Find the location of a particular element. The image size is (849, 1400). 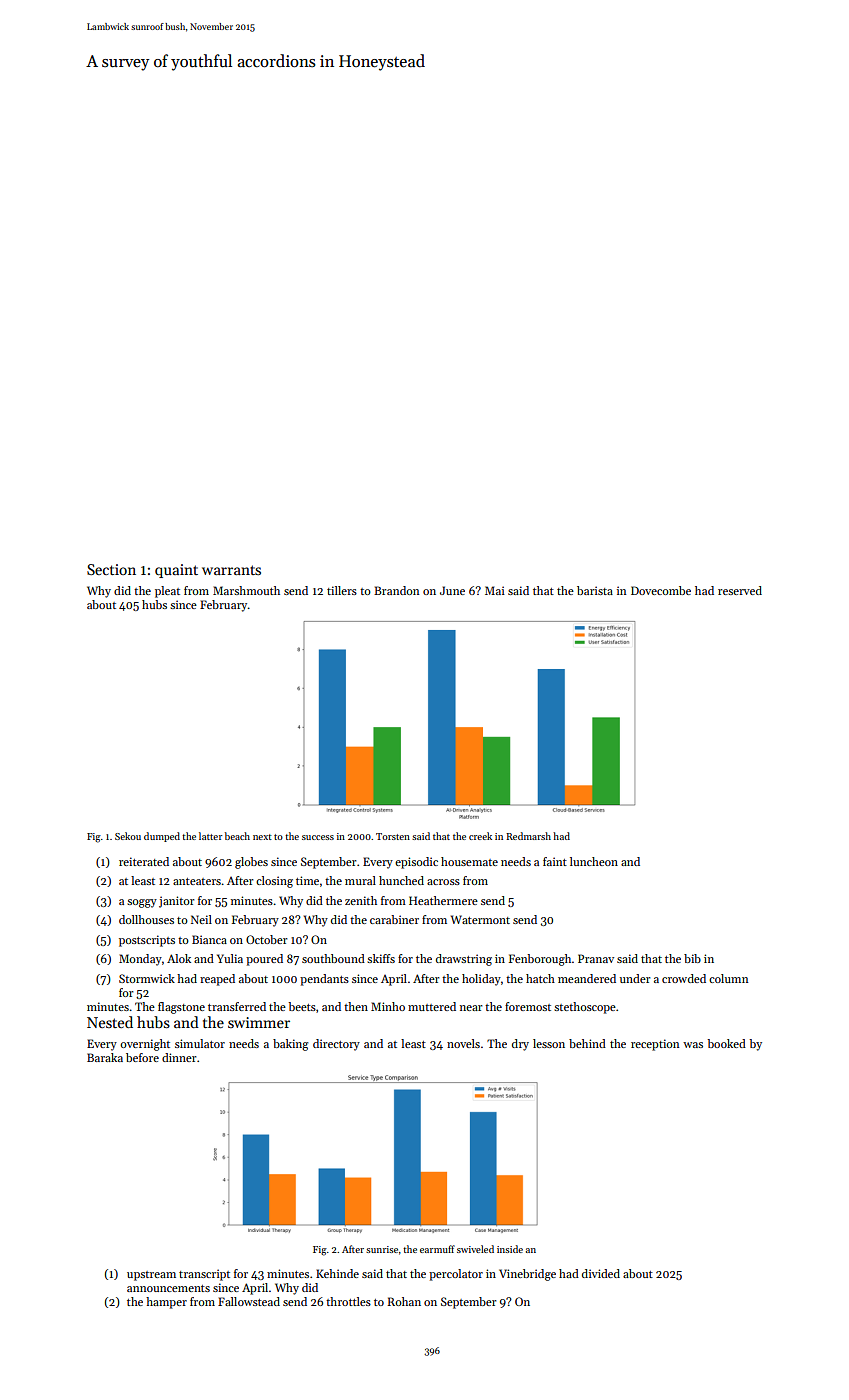

directory is located at coordinates (336, 1045).
